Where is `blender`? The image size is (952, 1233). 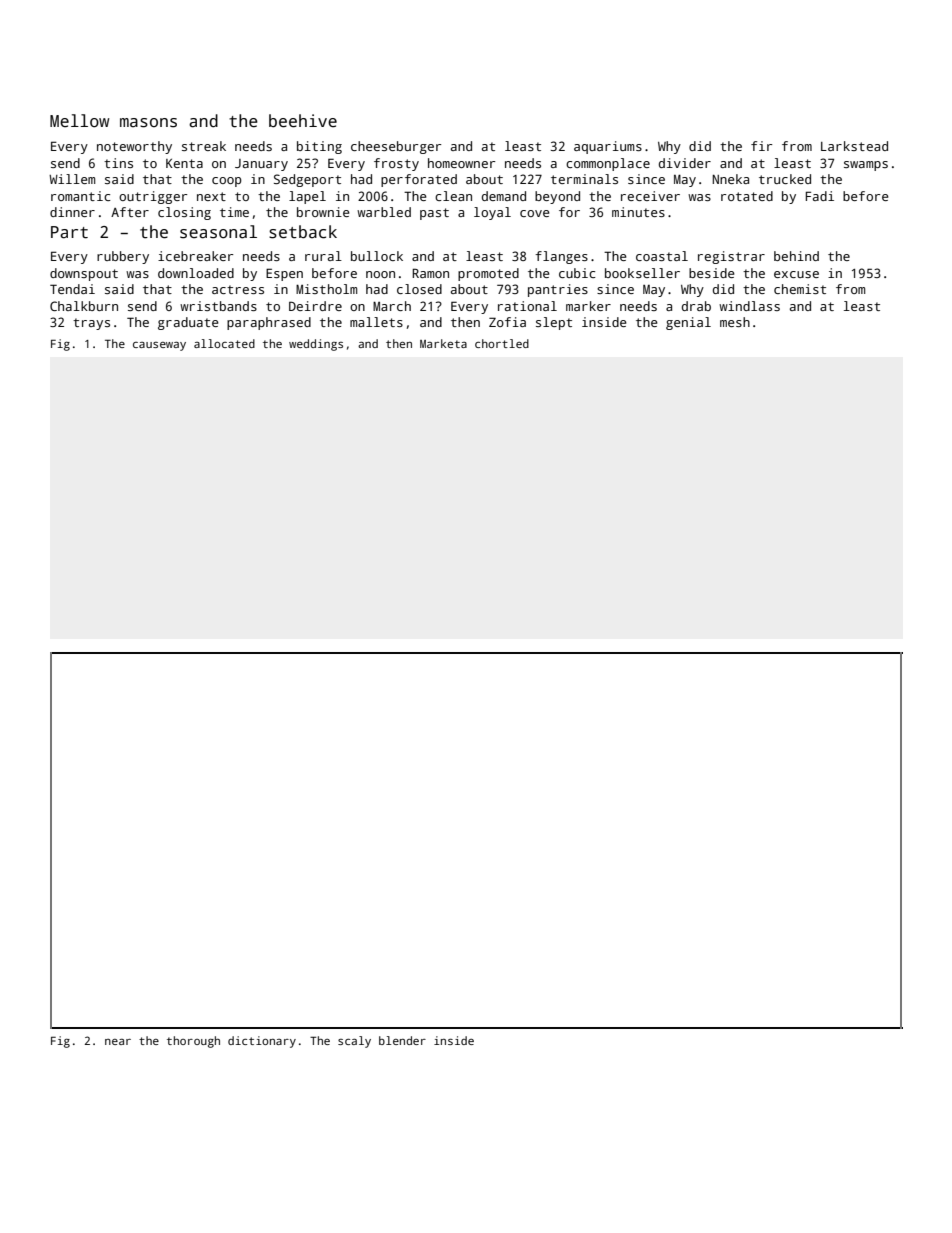 blender is located at coordinates (402, 1040).
